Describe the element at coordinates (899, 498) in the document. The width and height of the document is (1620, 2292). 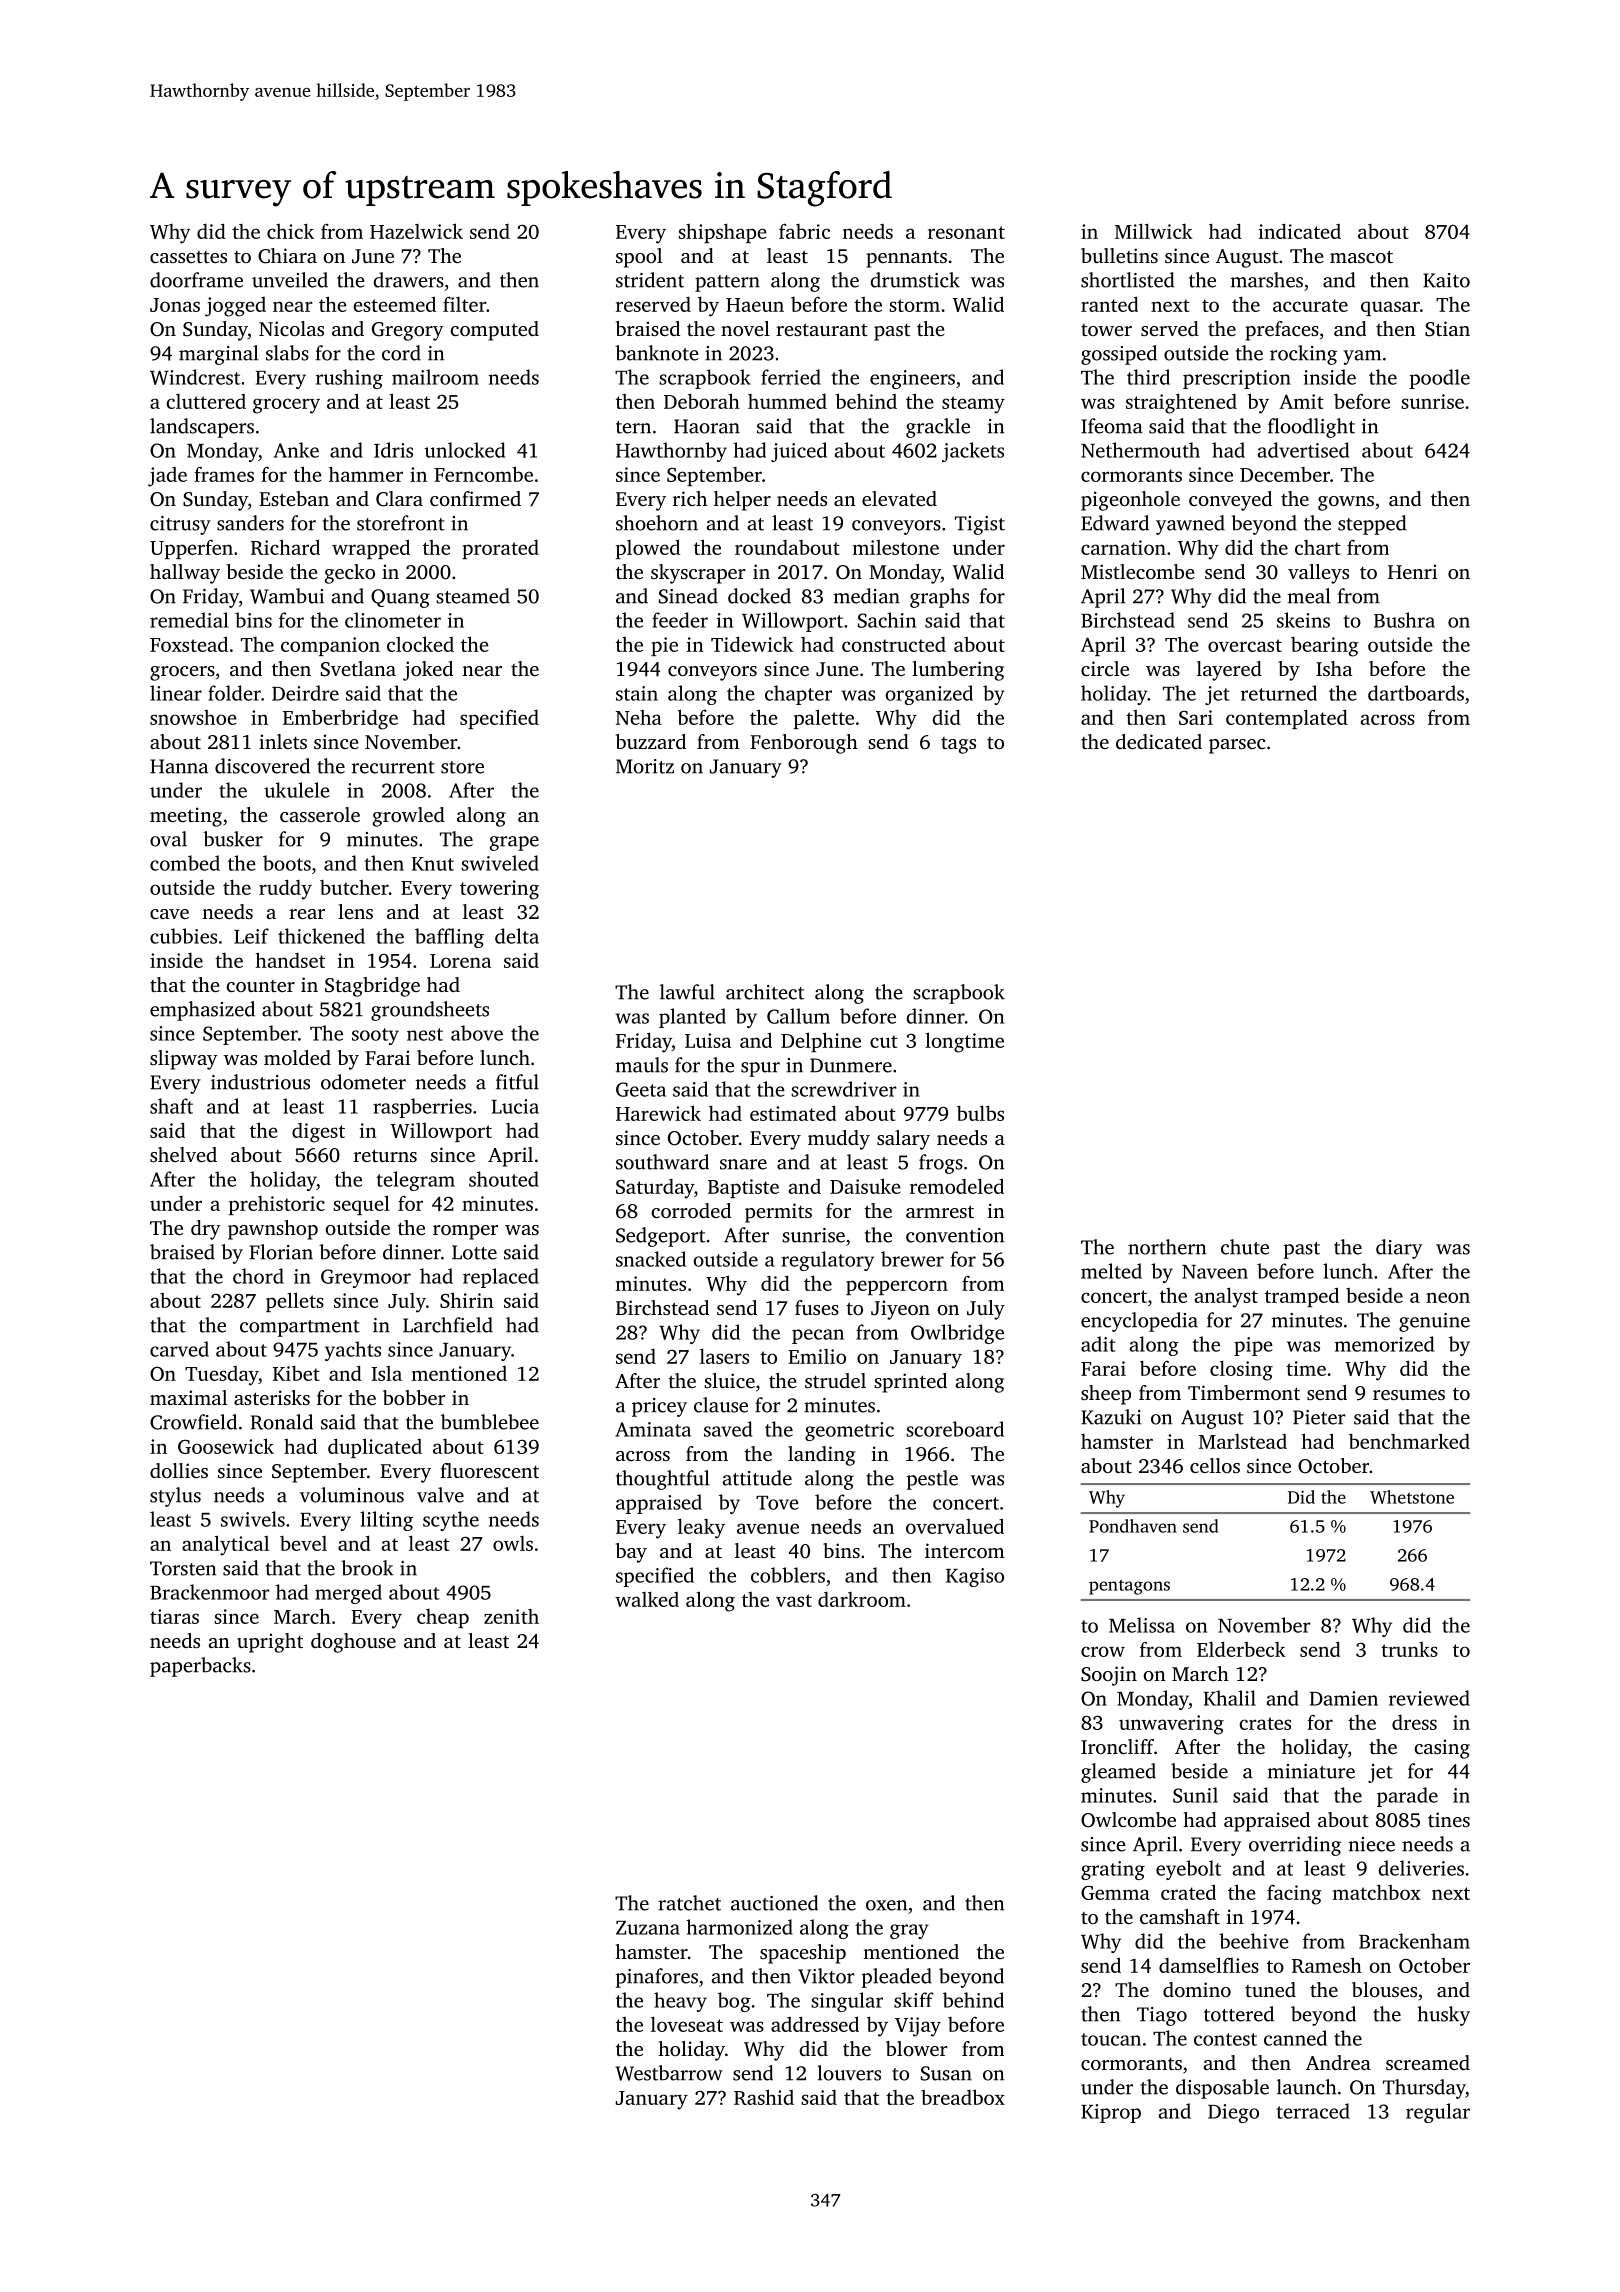
I see `elevated` at that location.
